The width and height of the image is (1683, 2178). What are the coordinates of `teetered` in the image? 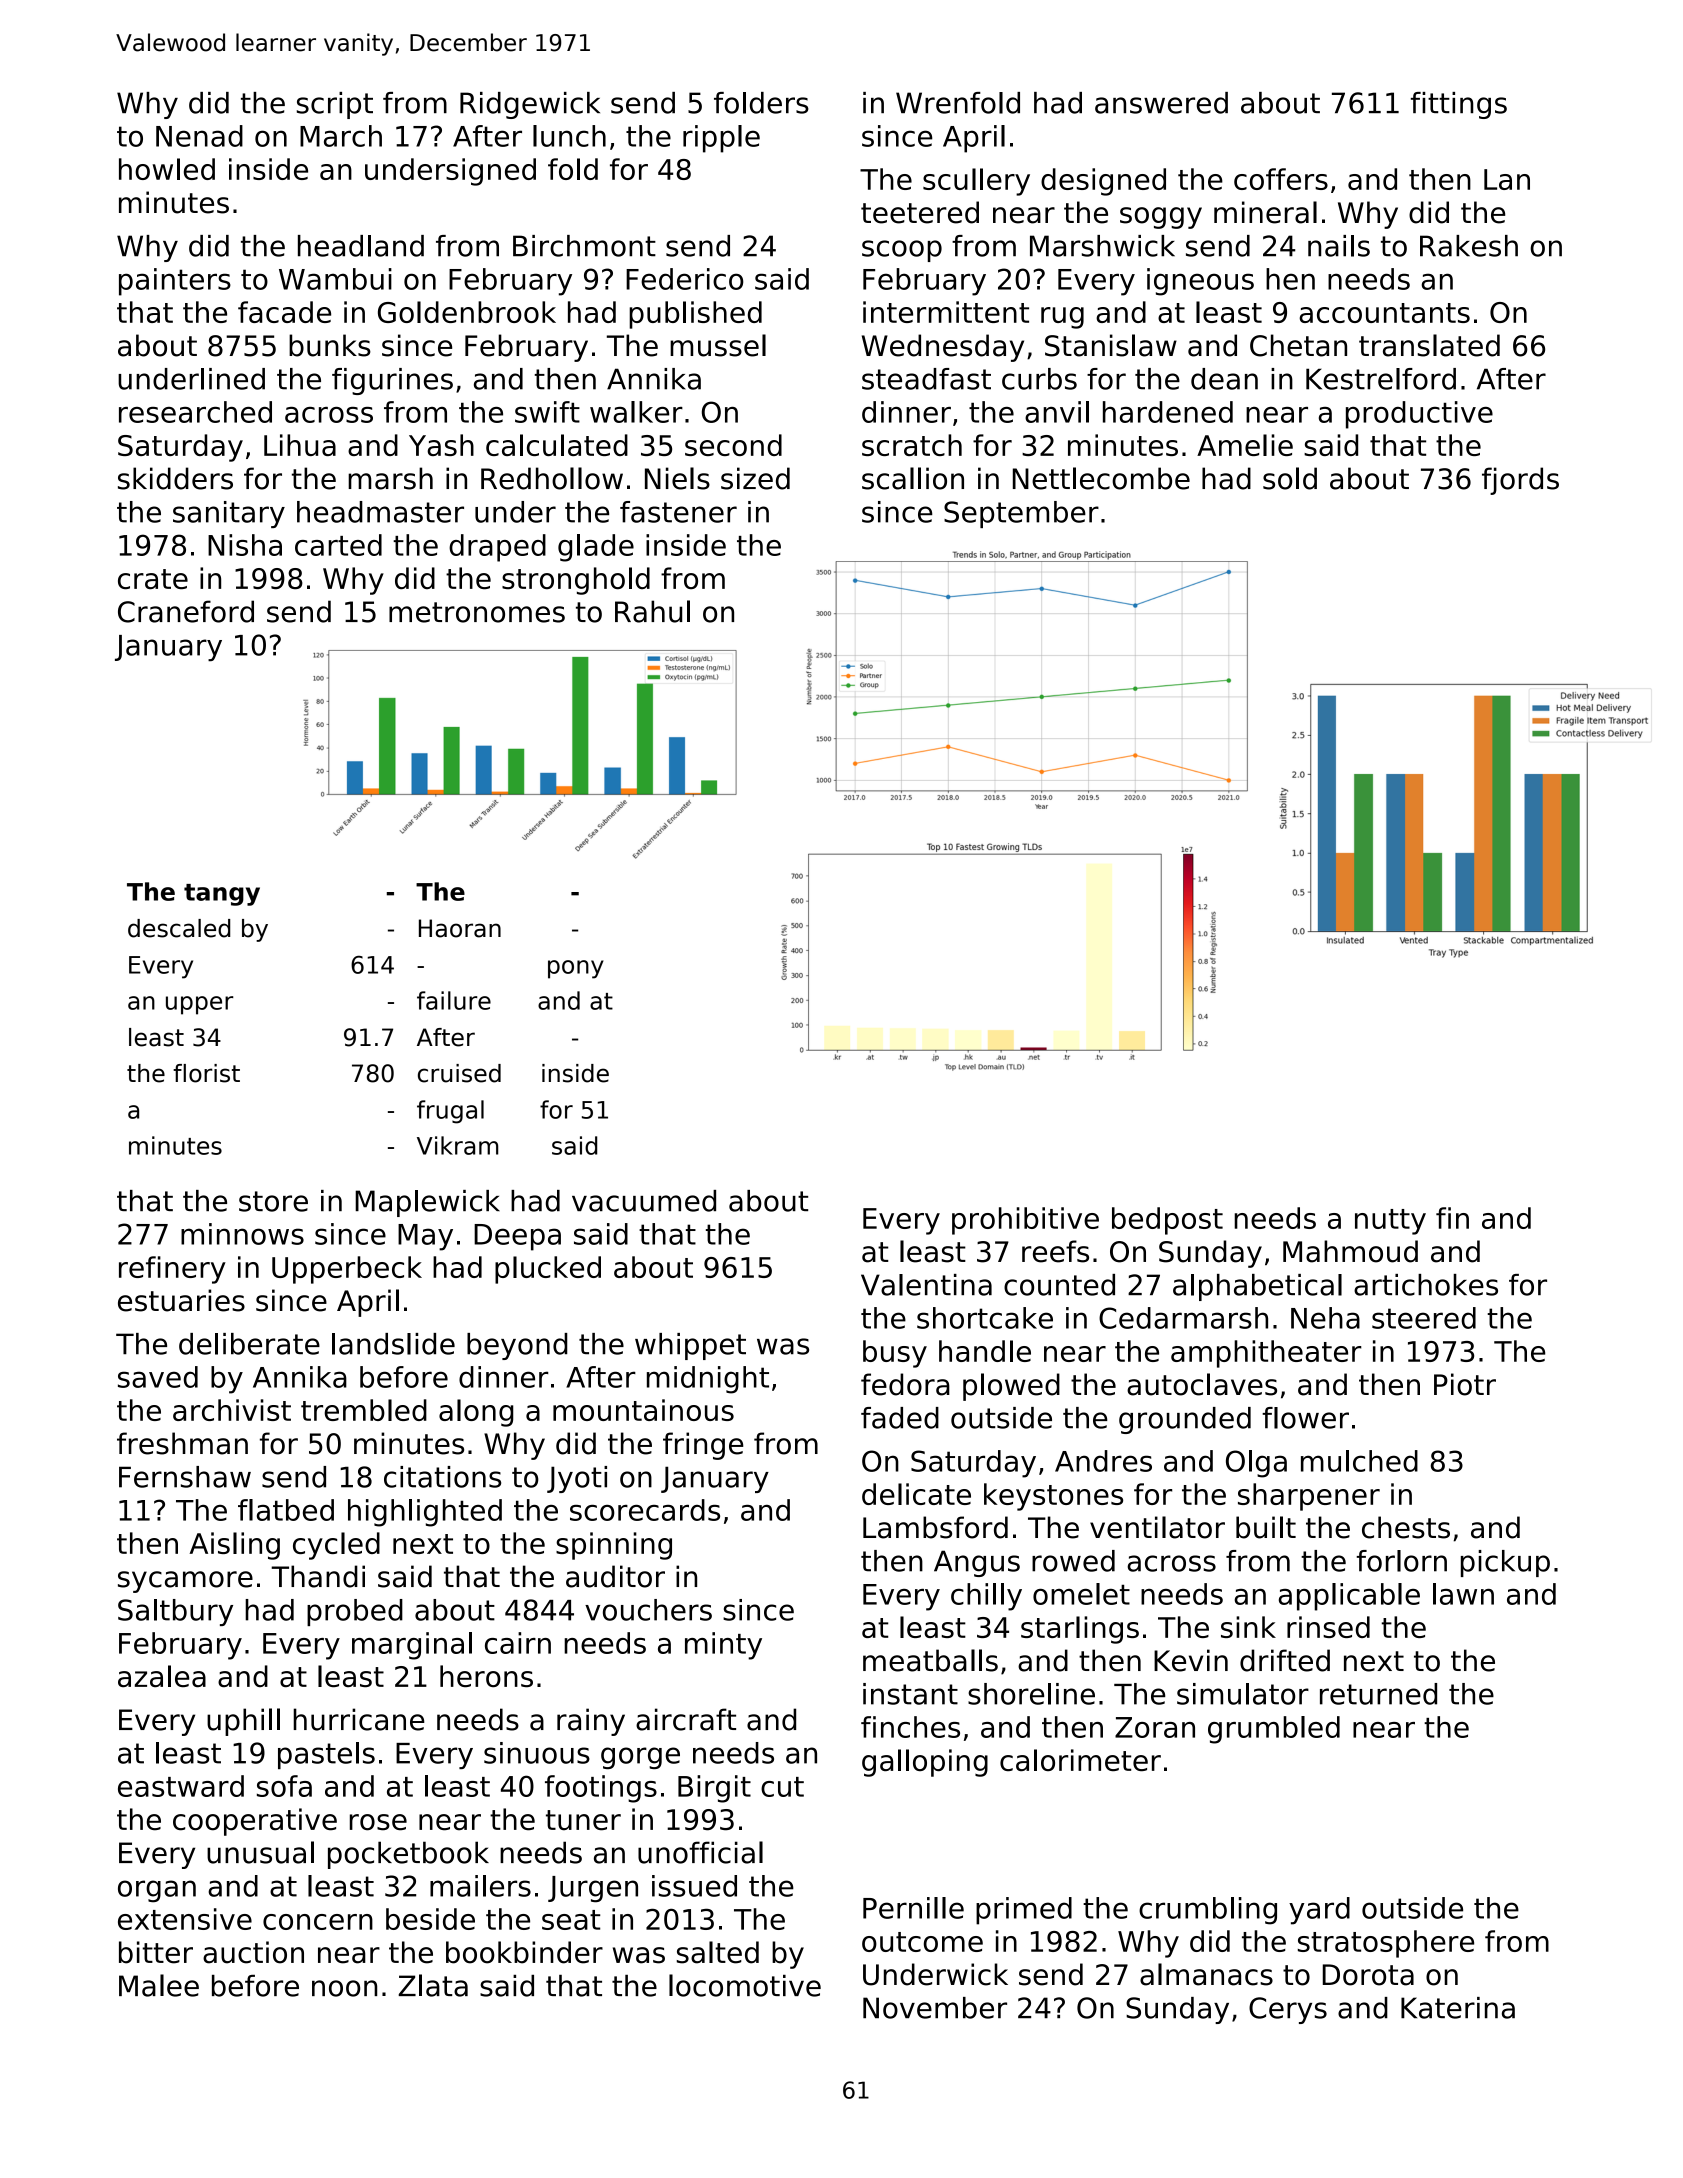 It's located at (920, 212).
